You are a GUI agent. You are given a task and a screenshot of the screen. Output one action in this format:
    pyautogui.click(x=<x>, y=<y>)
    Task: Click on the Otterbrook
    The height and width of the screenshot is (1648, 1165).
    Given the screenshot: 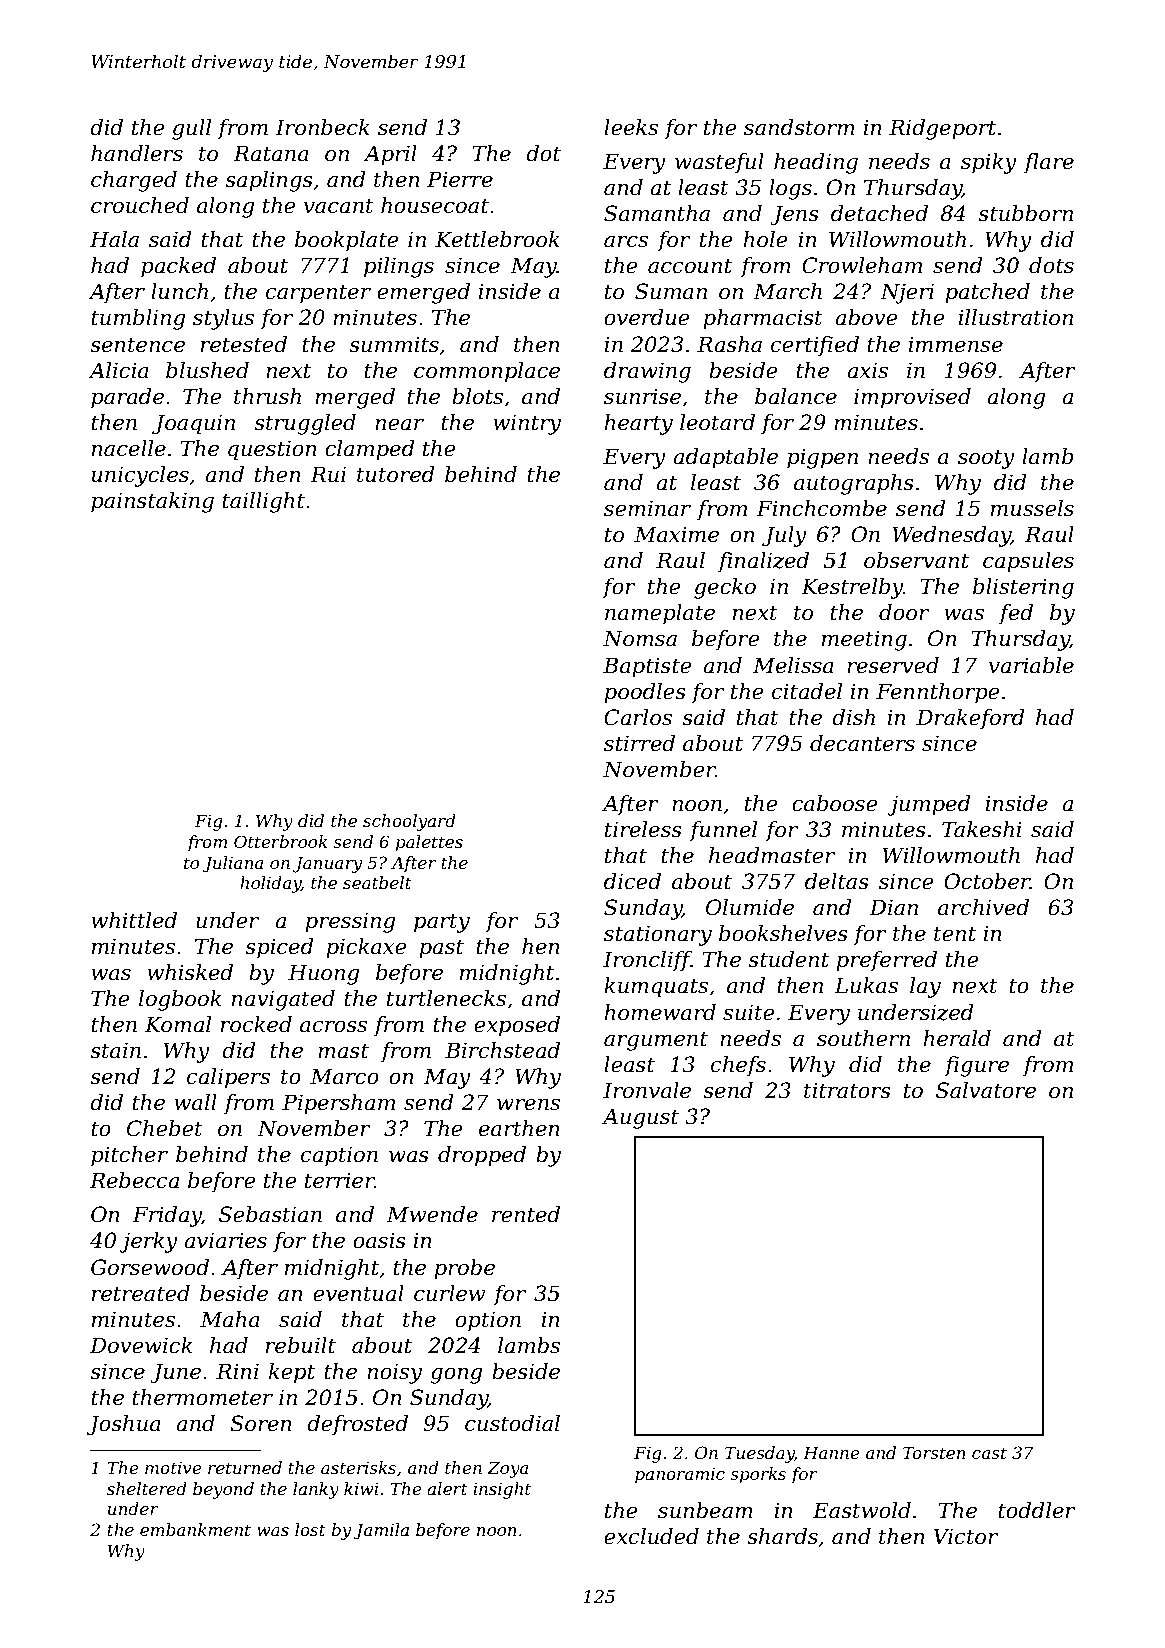 What is the action you would take?
    pyautogui.click(x=280, y=841)
